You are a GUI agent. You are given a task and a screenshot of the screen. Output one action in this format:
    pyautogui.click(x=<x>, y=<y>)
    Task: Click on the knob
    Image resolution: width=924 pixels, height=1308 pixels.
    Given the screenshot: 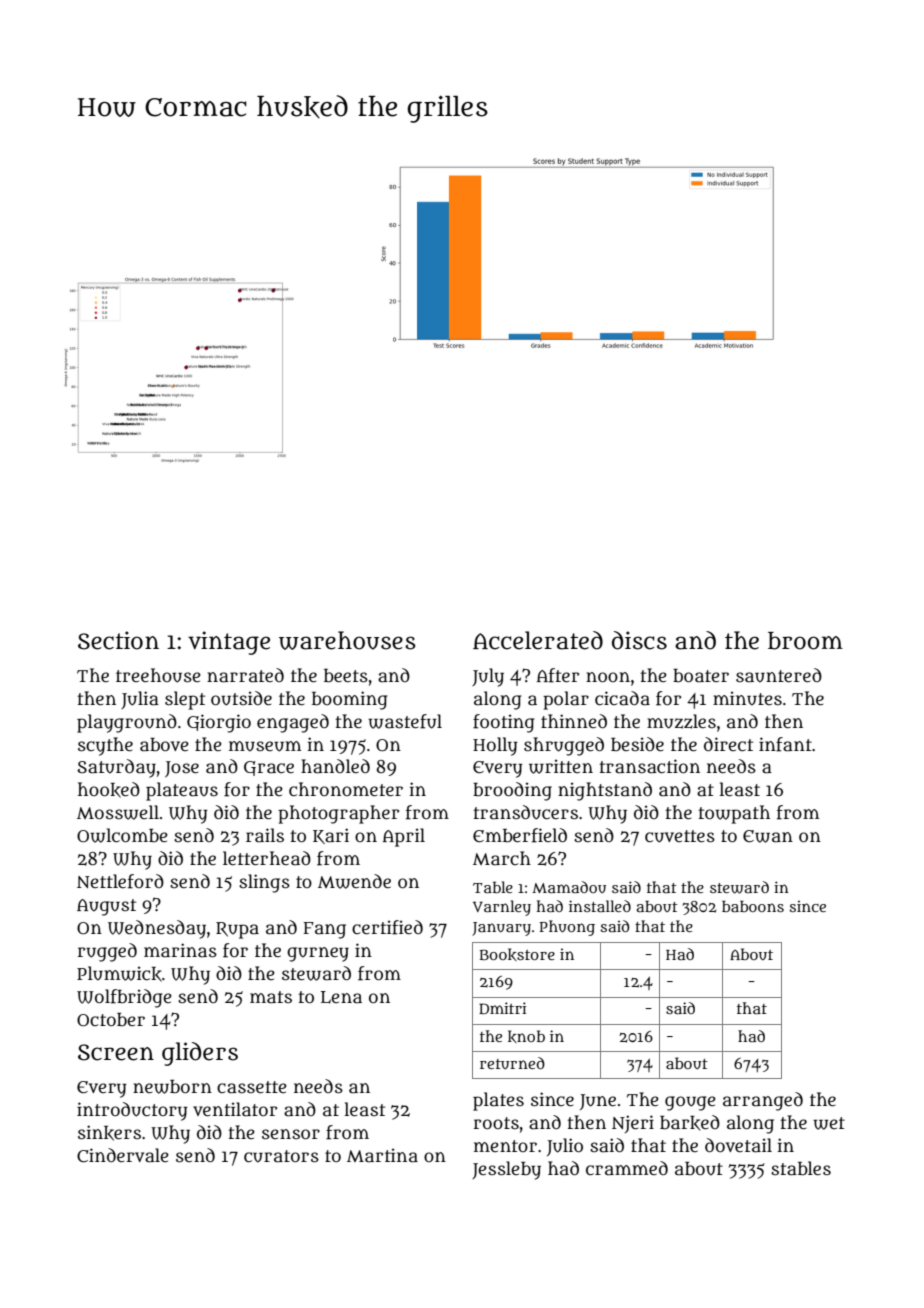 What is the action you would take?
    pyautogui.click(x=526, y=1036)
